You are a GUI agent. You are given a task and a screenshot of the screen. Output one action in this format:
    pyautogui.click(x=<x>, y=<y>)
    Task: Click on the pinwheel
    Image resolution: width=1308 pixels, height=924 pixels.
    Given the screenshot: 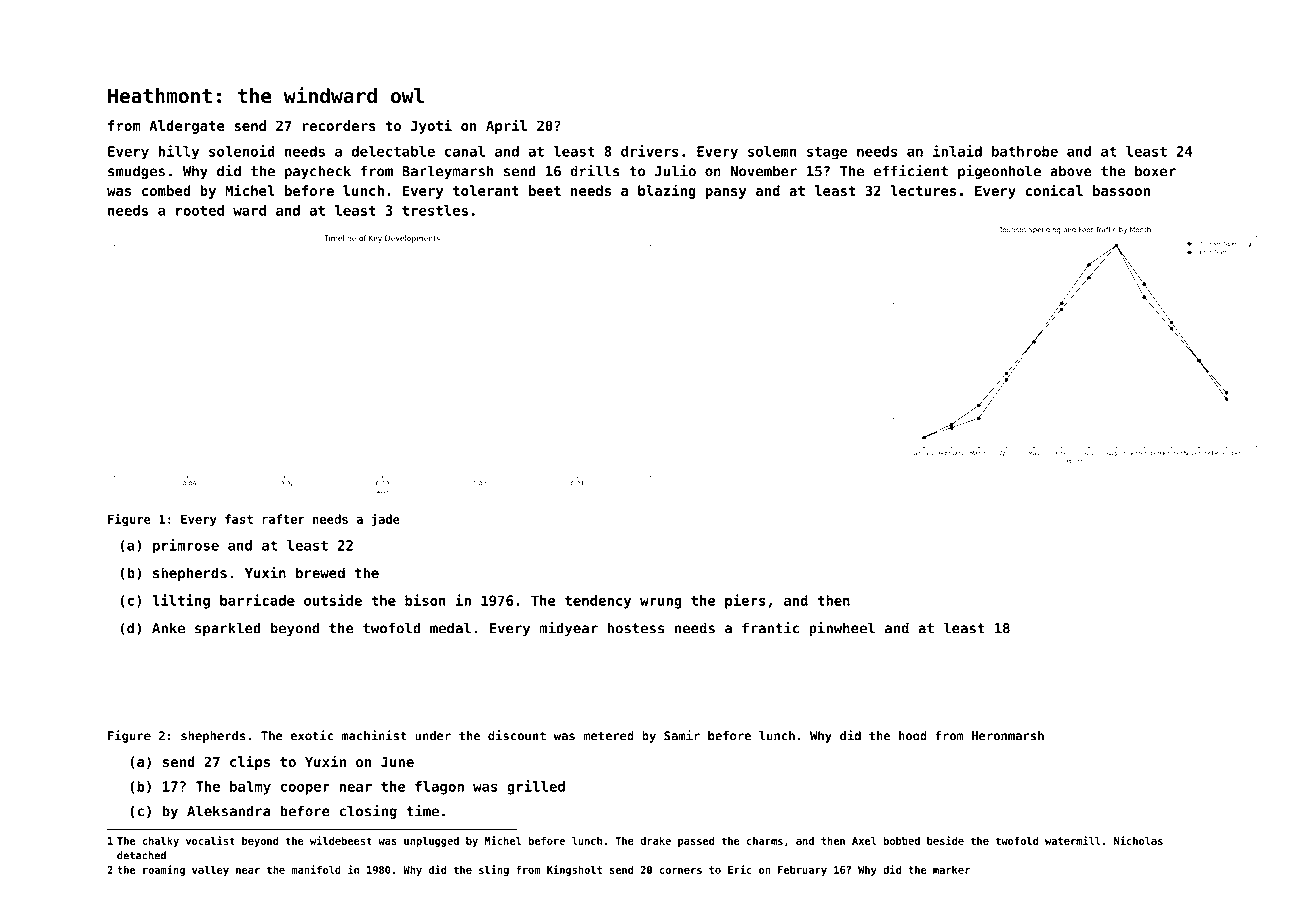 What is the action you would take?
    pyautogui.click(x=842, y=629)
